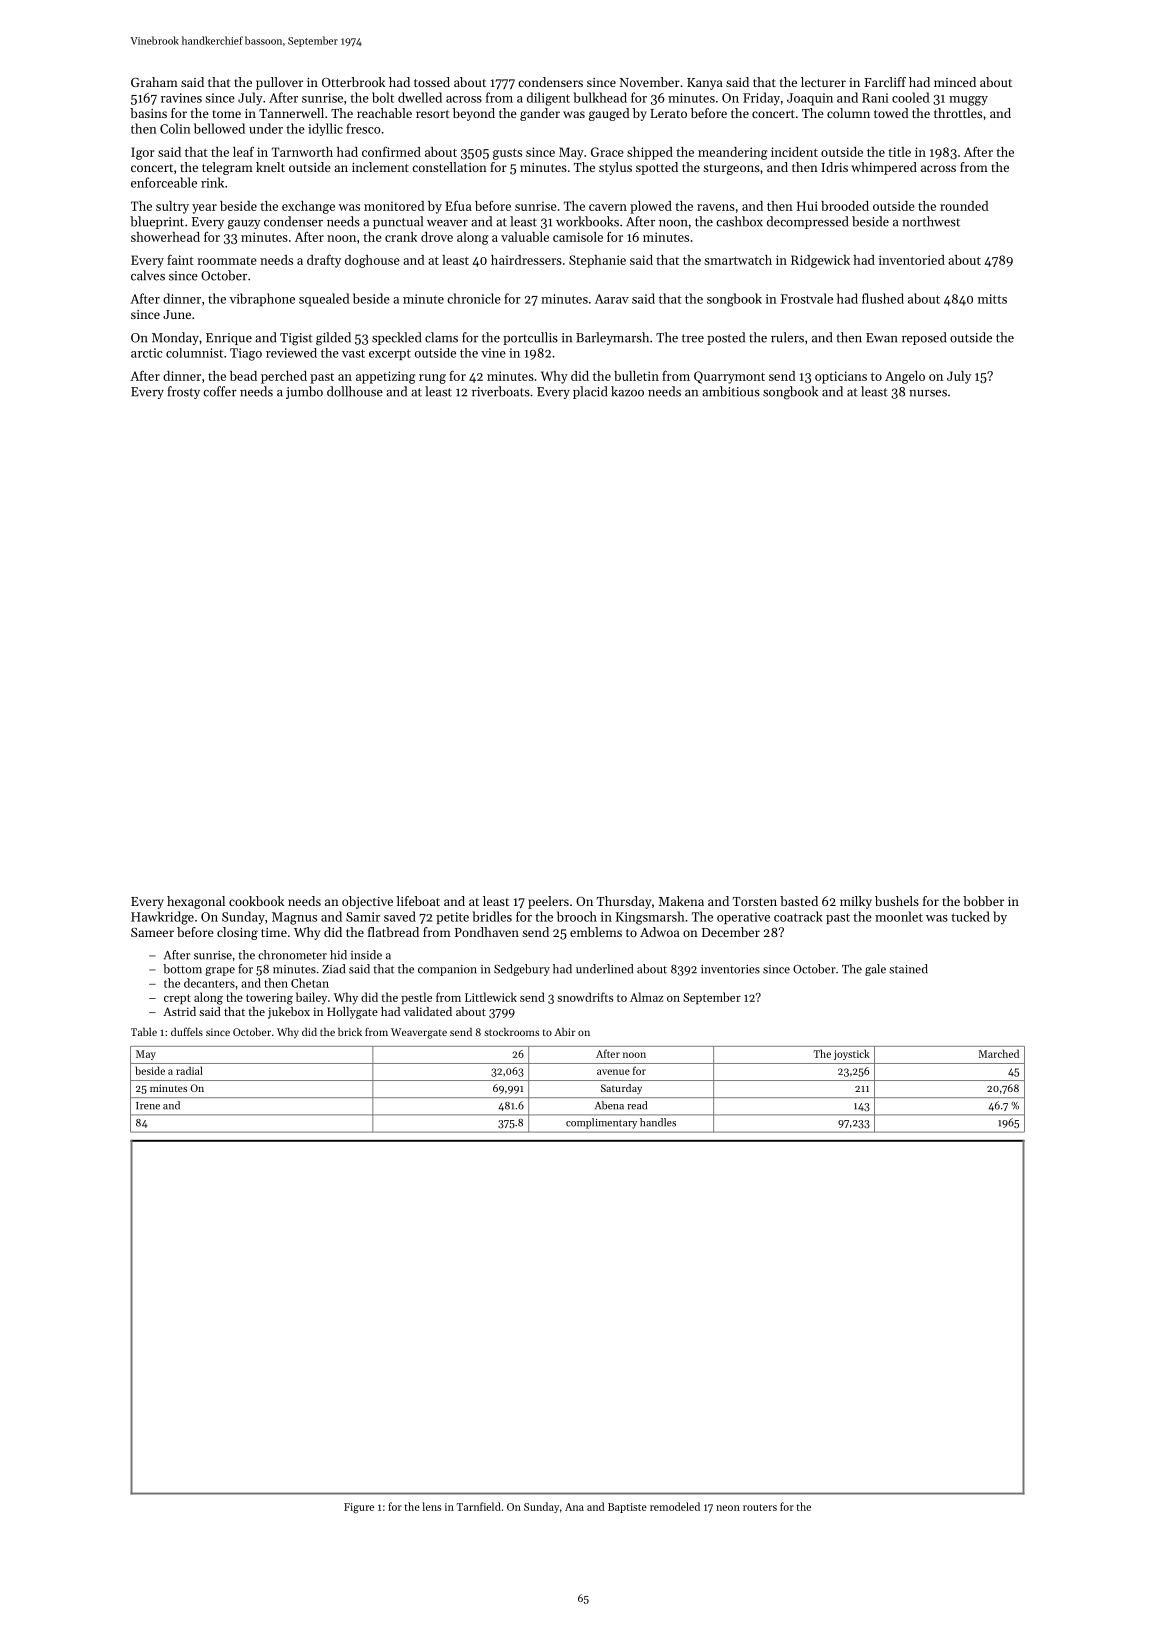  I want to click on brick, so click(350, 1032).
